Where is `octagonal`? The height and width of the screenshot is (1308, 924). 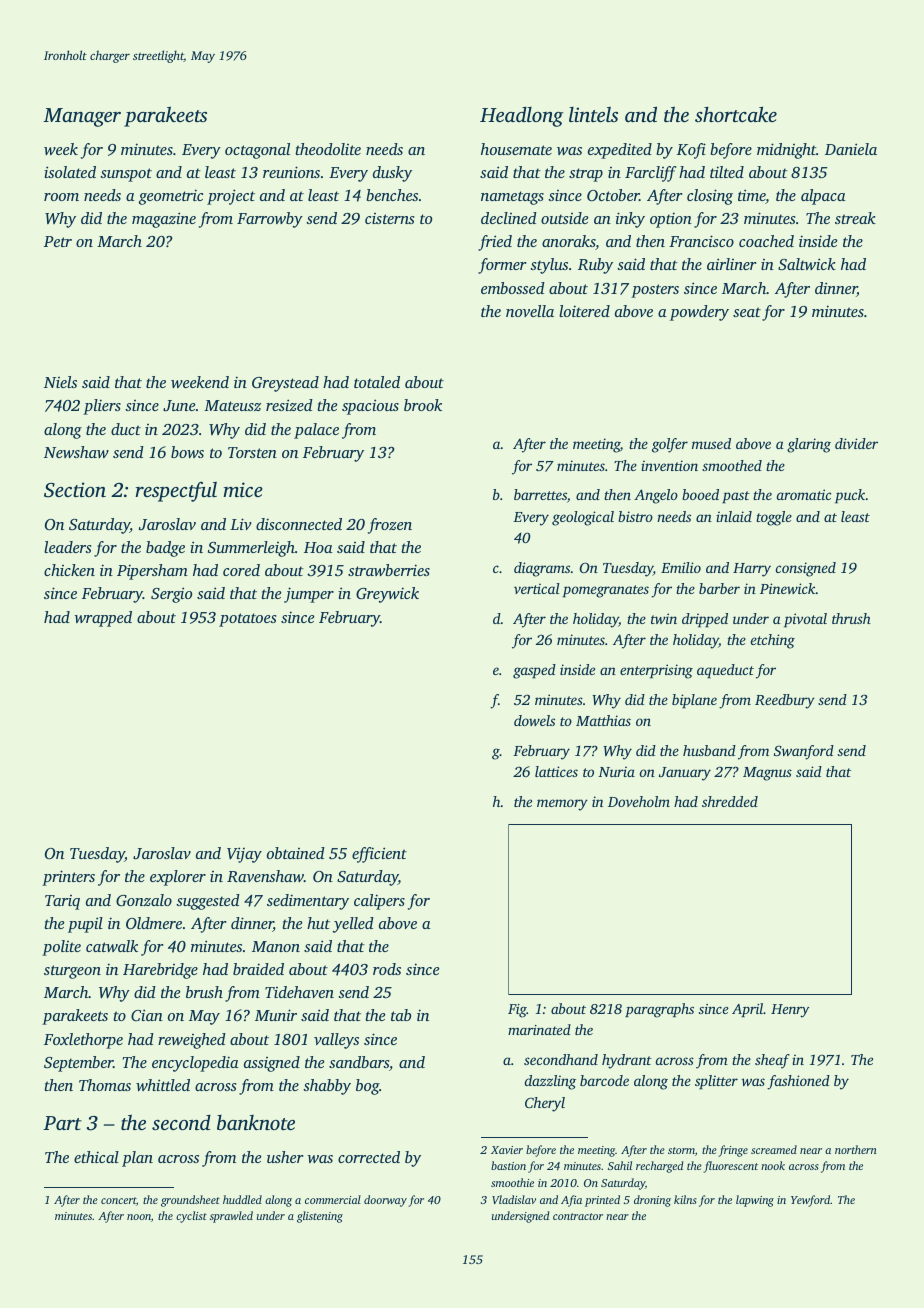 octagonal is located at coordinates (257, 151).
